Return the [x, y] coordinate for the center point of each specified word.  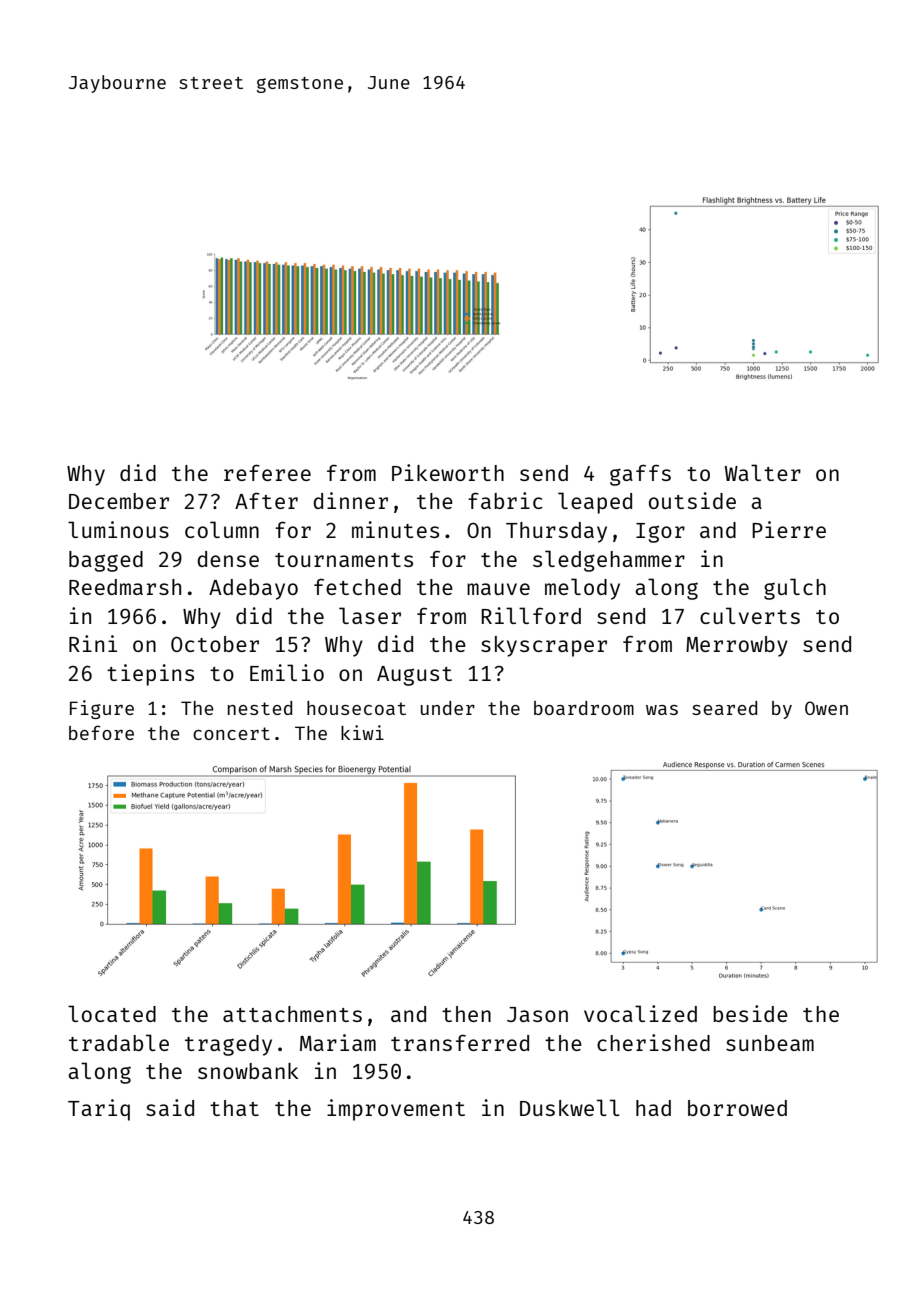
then [466, 1014]
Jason [537, 1014]
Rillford [531, 615]
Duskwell [570, 1107]
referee [267, 472]
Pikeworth [448, 472]
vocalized [640, 1013]
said [170, 1107]
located [112, 1013]
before [101, 732]
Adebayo [253, 589]
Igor [660, 533]
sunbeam [770, 1043]
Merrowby [737, 646]
